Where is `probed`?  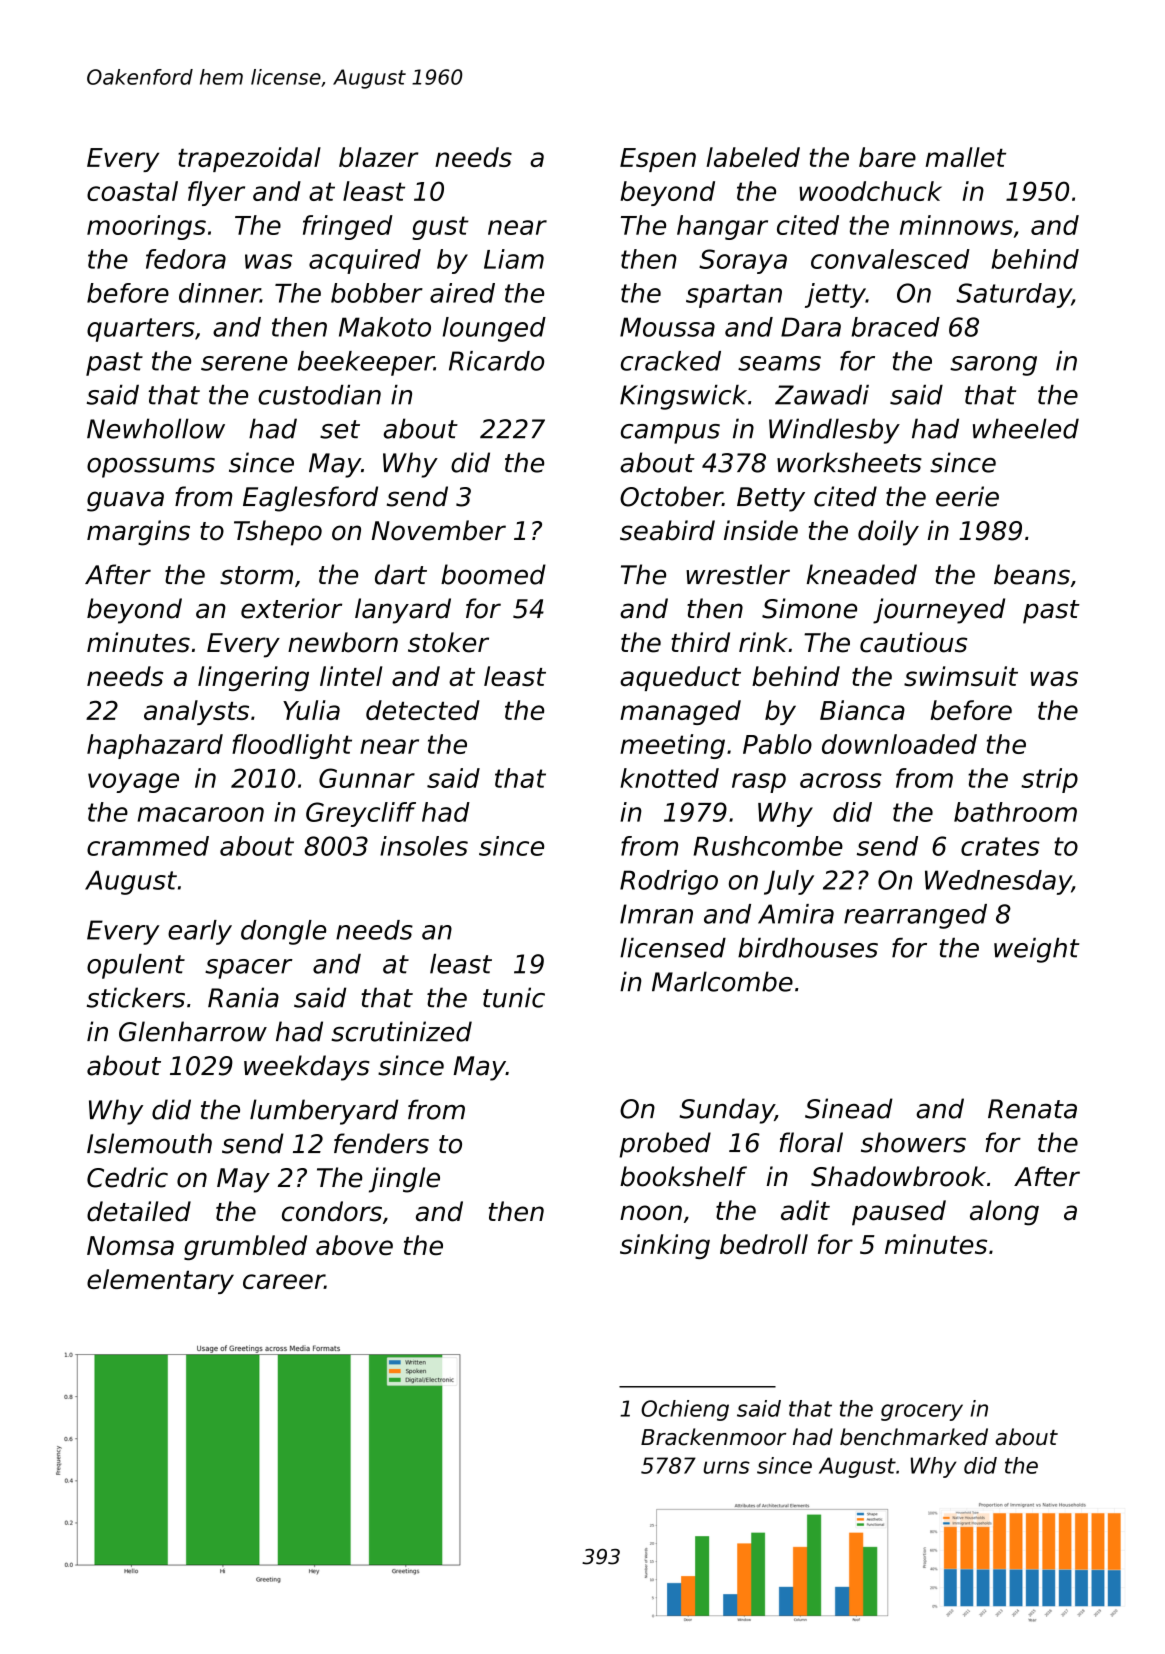 probed is located at coordinates (665, 1145).
